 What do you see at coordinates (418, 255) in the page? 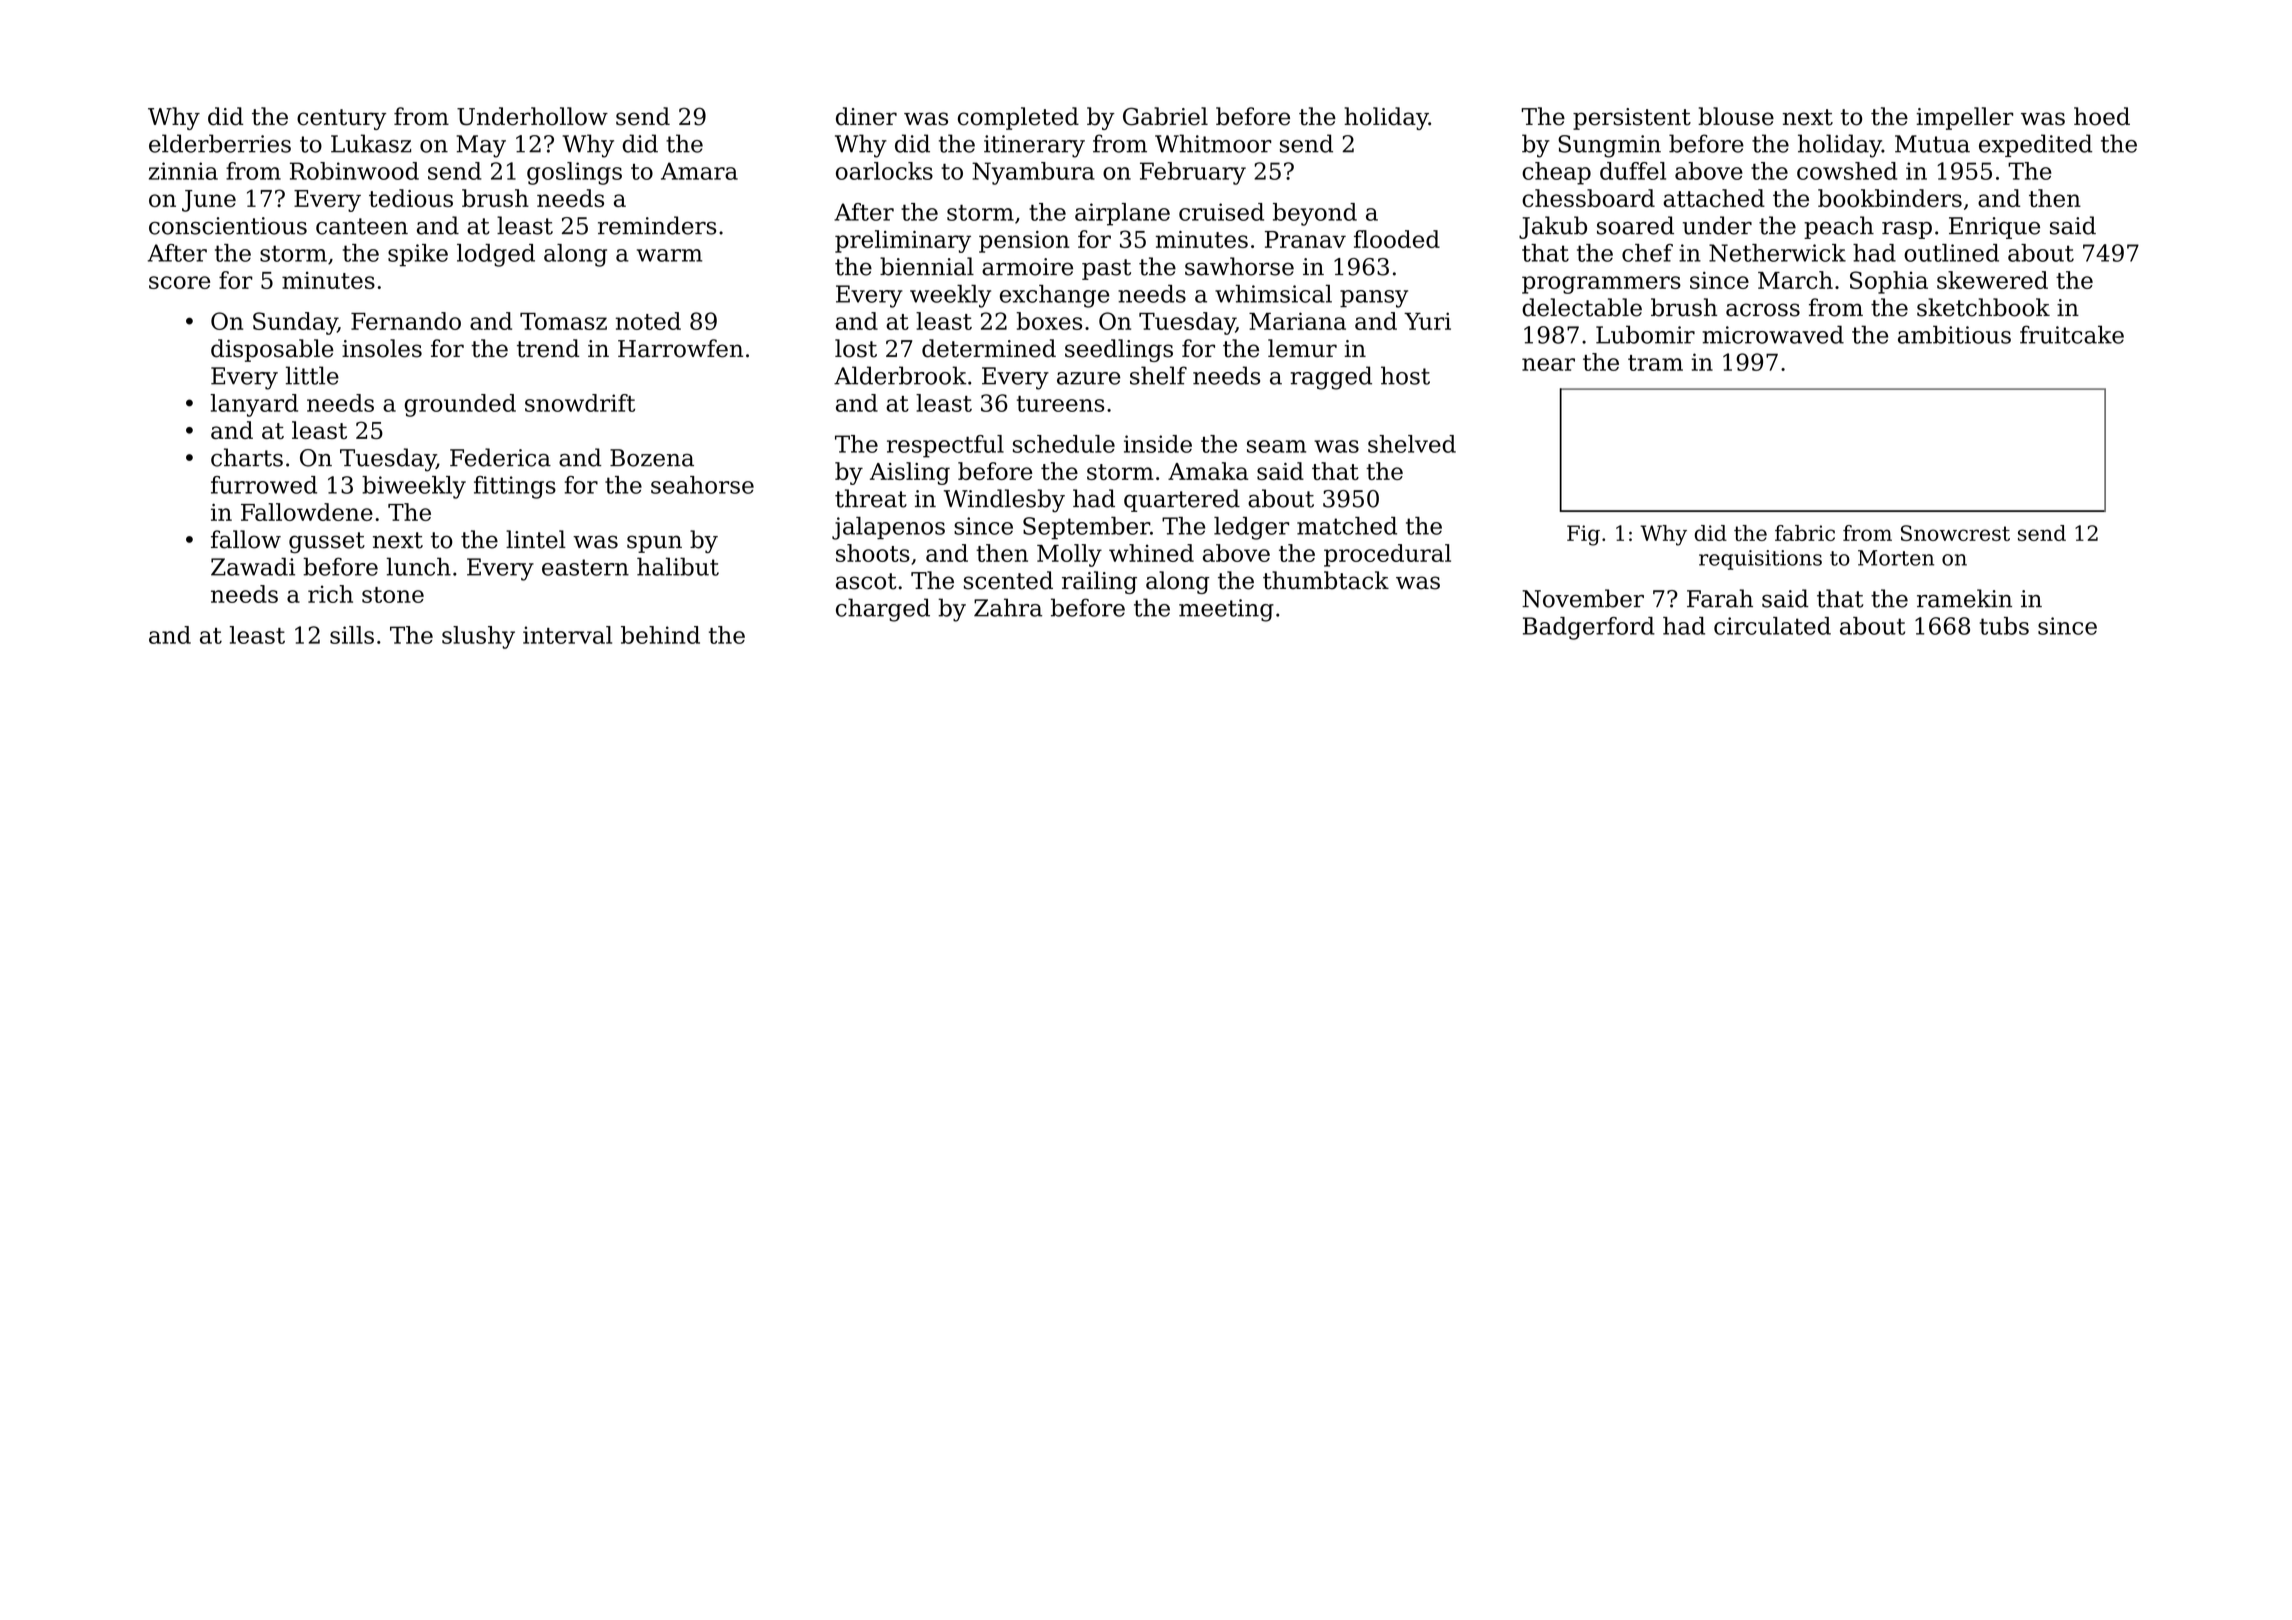
I see `spike` at bounding box center [418, 255].
